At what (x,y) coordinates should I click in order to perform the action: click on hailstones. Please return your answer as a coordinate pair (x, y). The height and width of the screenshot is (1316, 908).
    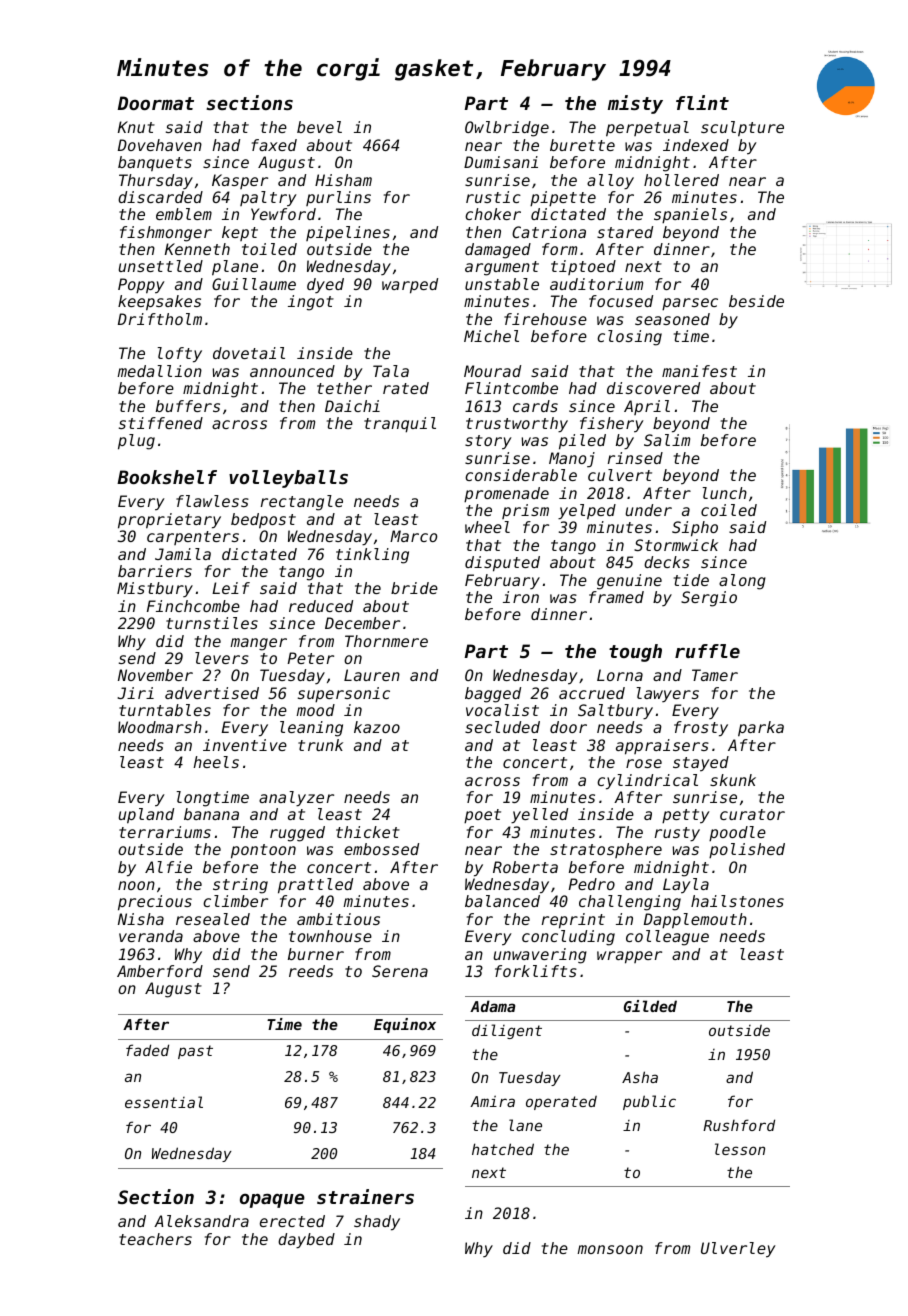
    Looking at the image, I should click on (737, 901).
